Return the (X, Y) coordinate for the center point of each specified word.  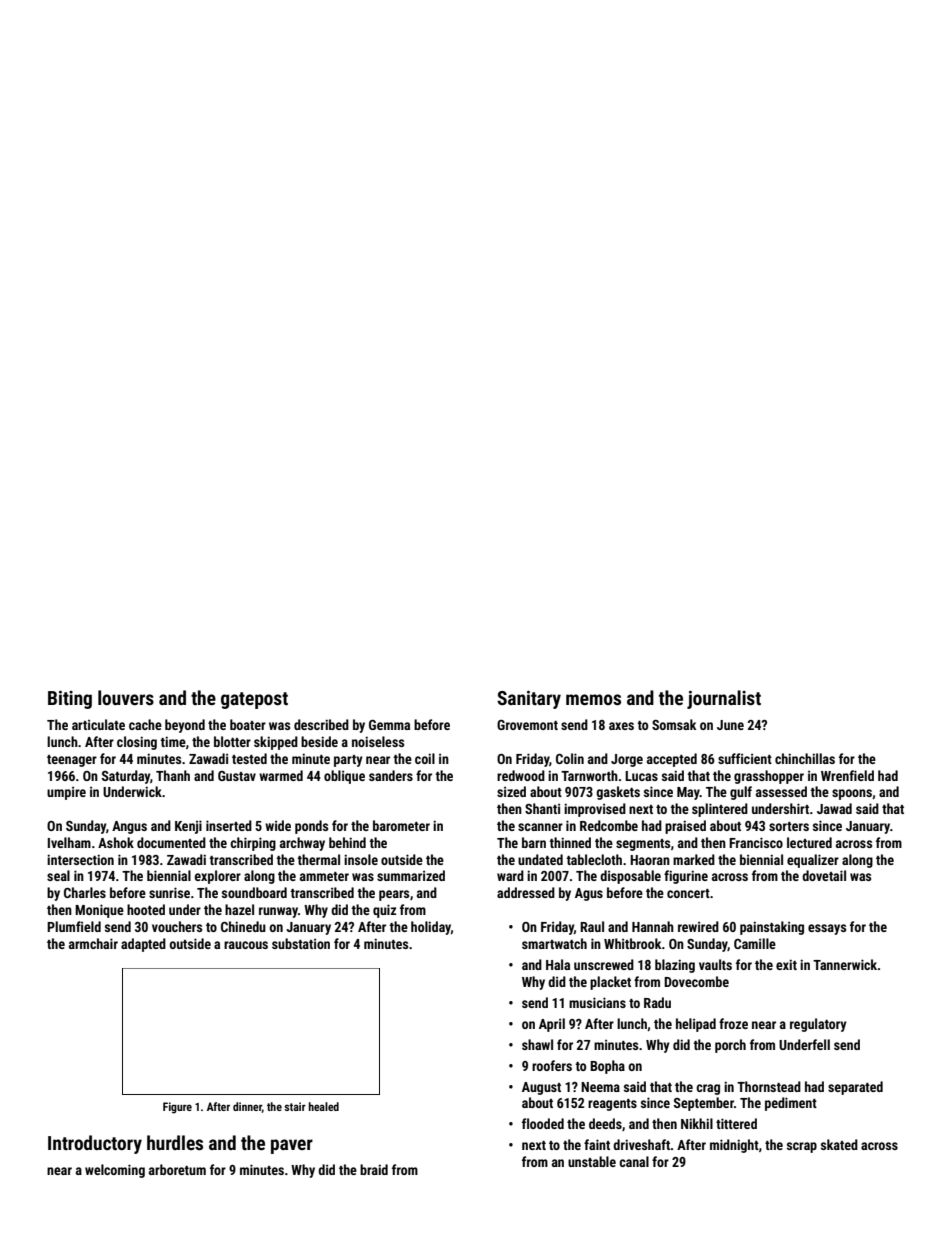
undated (540, 859)
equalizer (813, 861)
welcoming (115, 1171)
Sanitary (529, 699)
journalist (724, 699)
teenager (72, 761)
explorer (218, 877)
